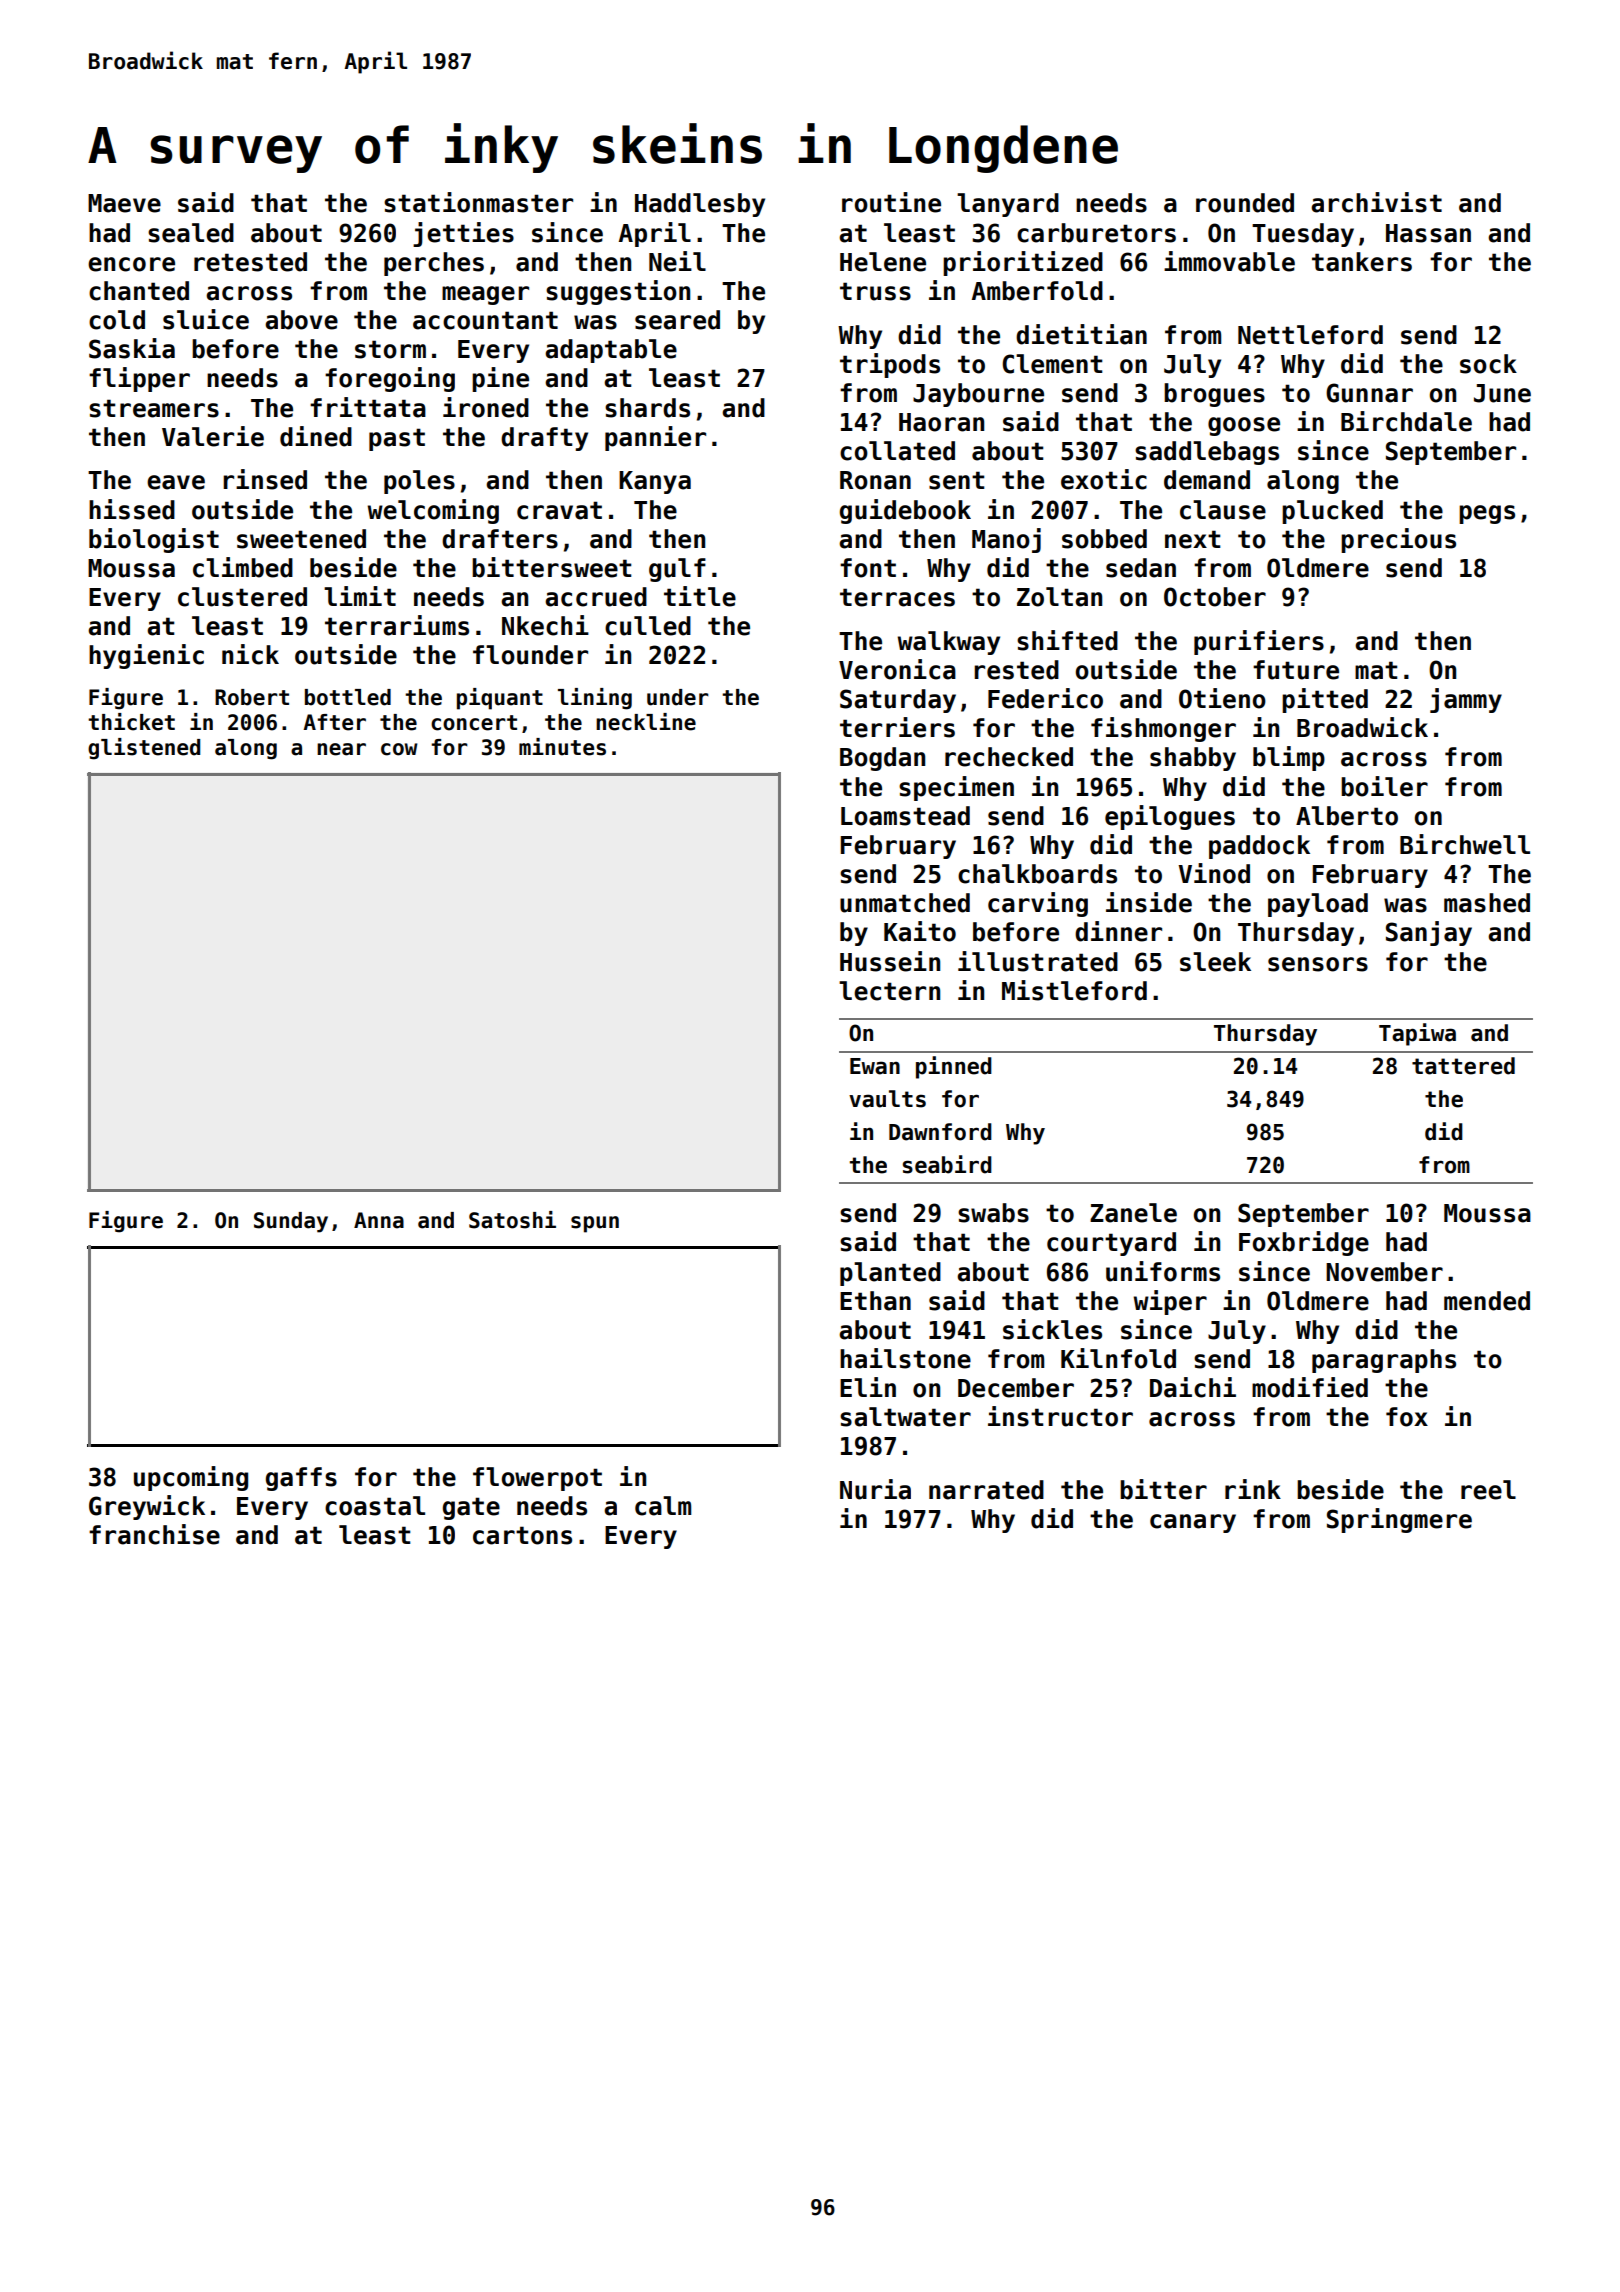 This screenshot has width=1620, height=2292. Describe the element at coordinates (1463, 1066) in the screenshot. I see `tattered` at that location.
